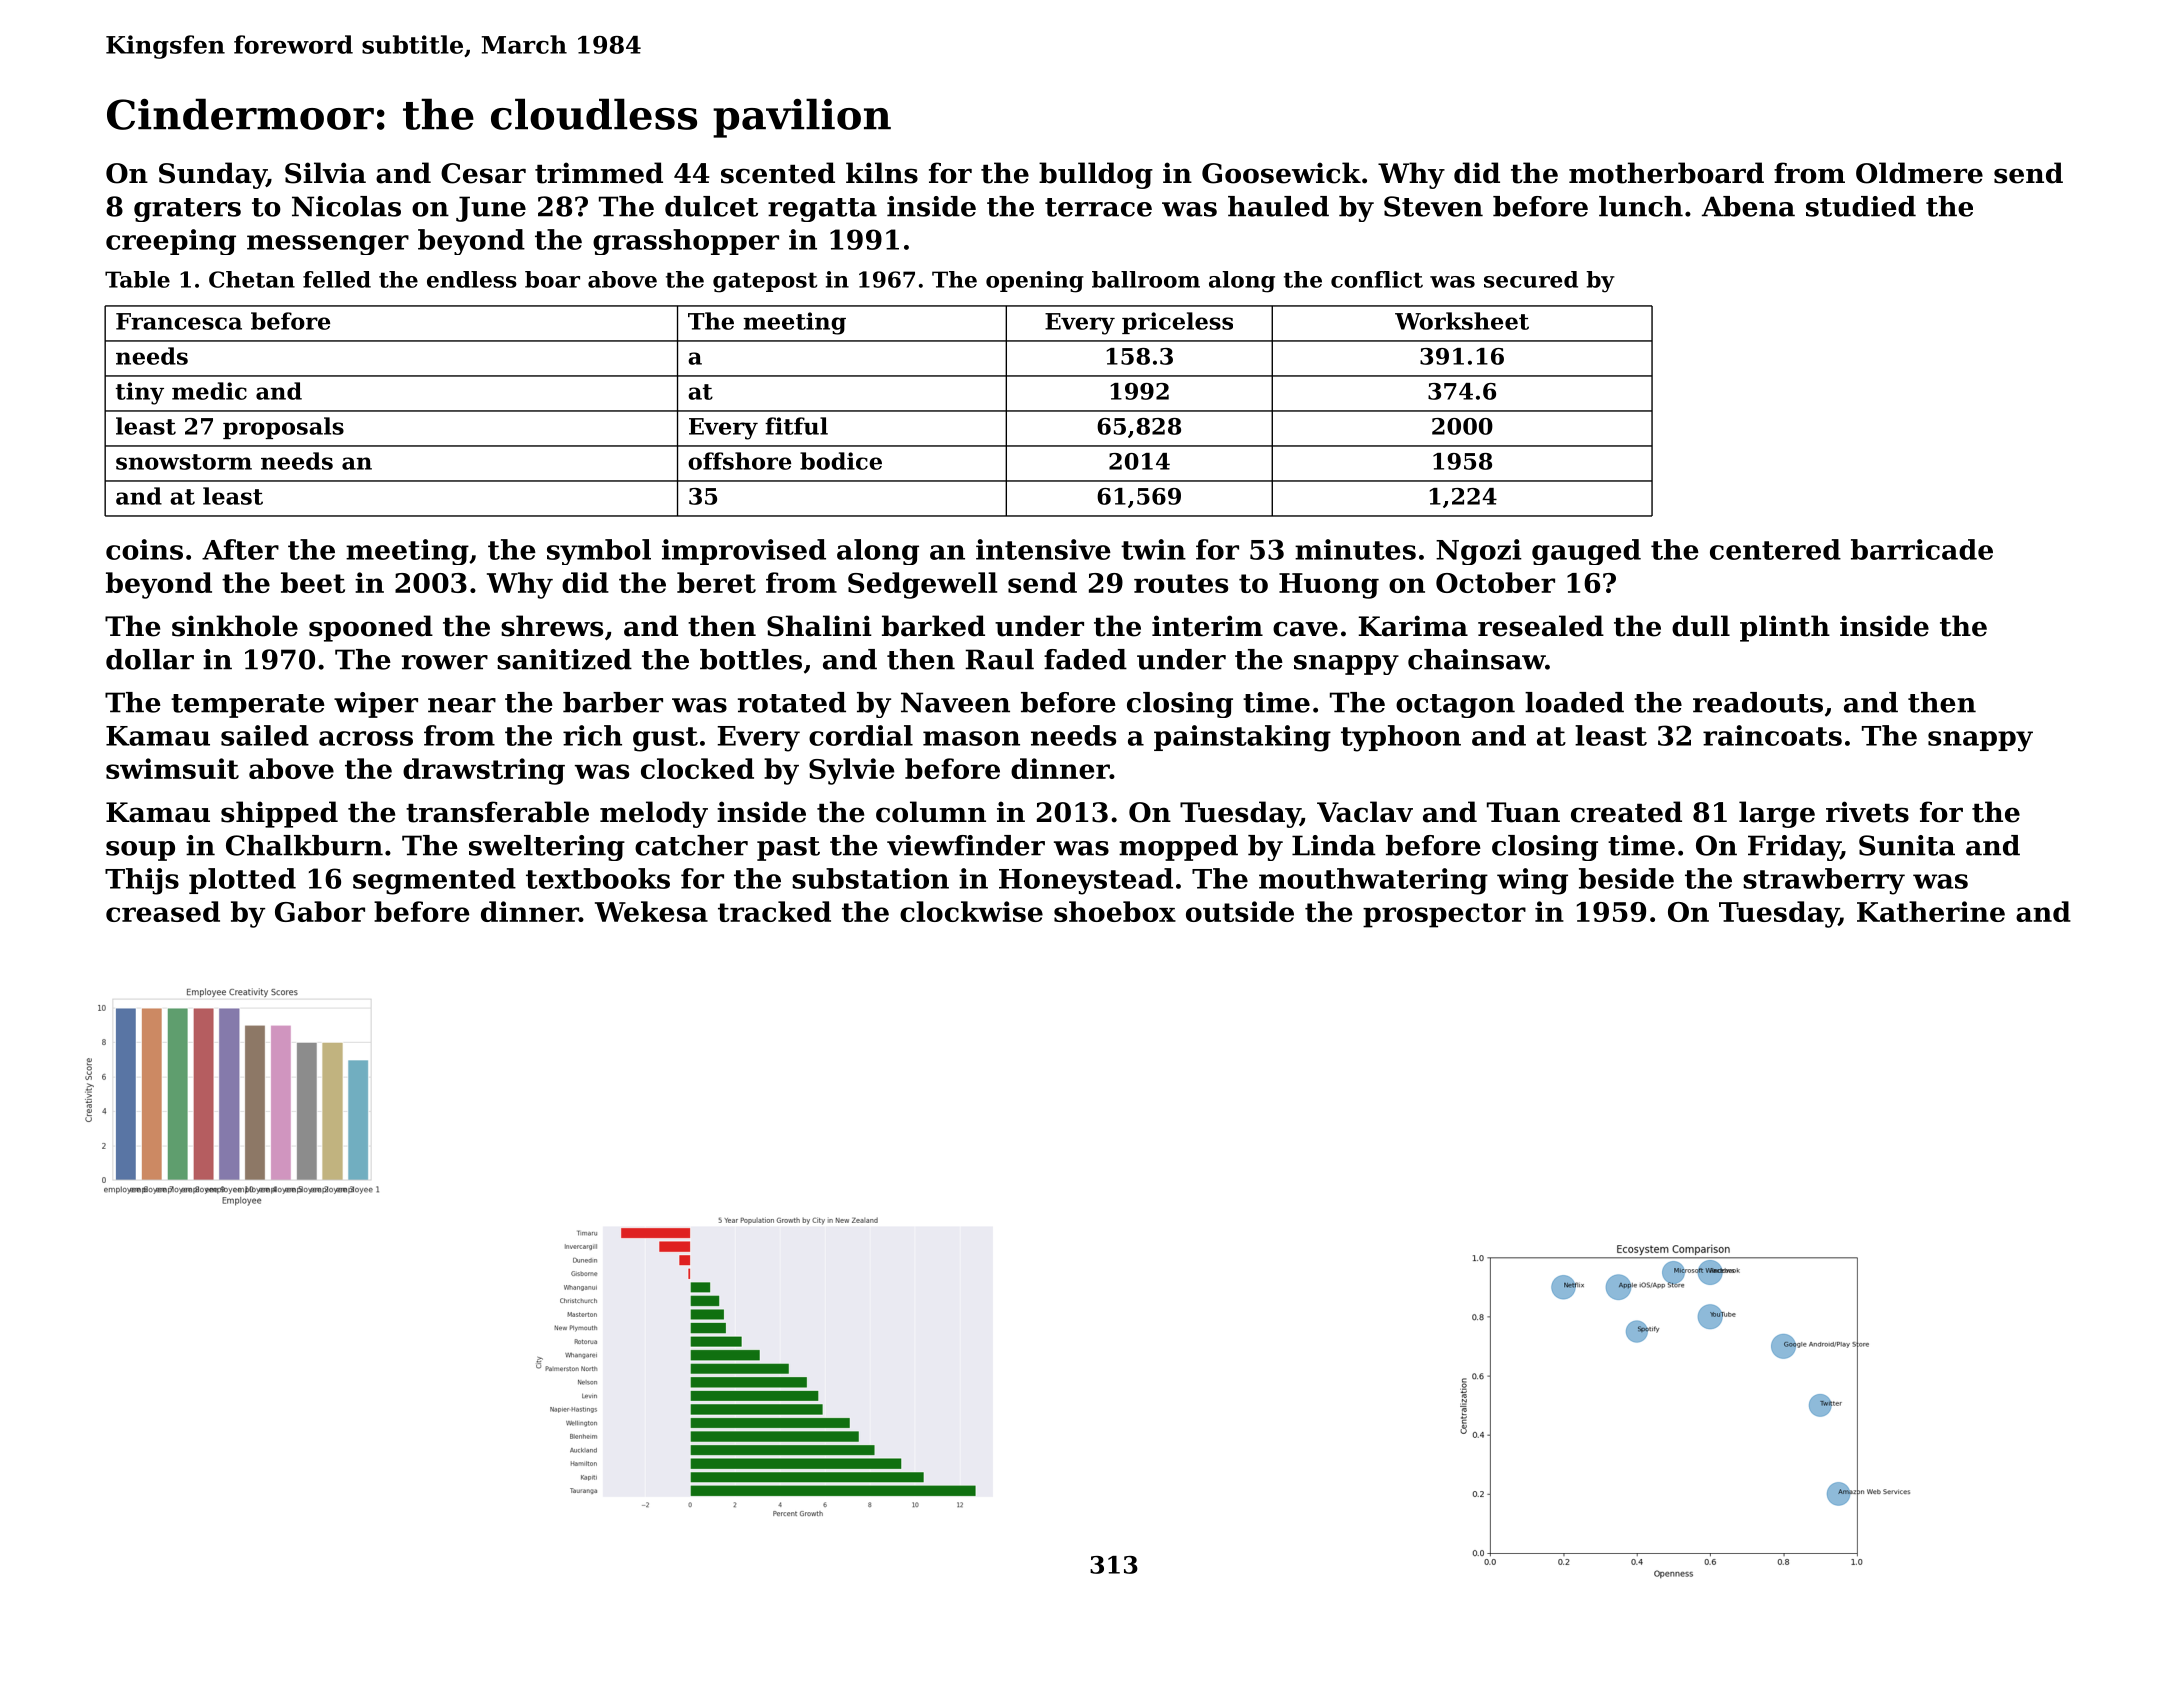 This document has width=2178, height=1683. I want to click on raincoats, so click(1772, 735).
